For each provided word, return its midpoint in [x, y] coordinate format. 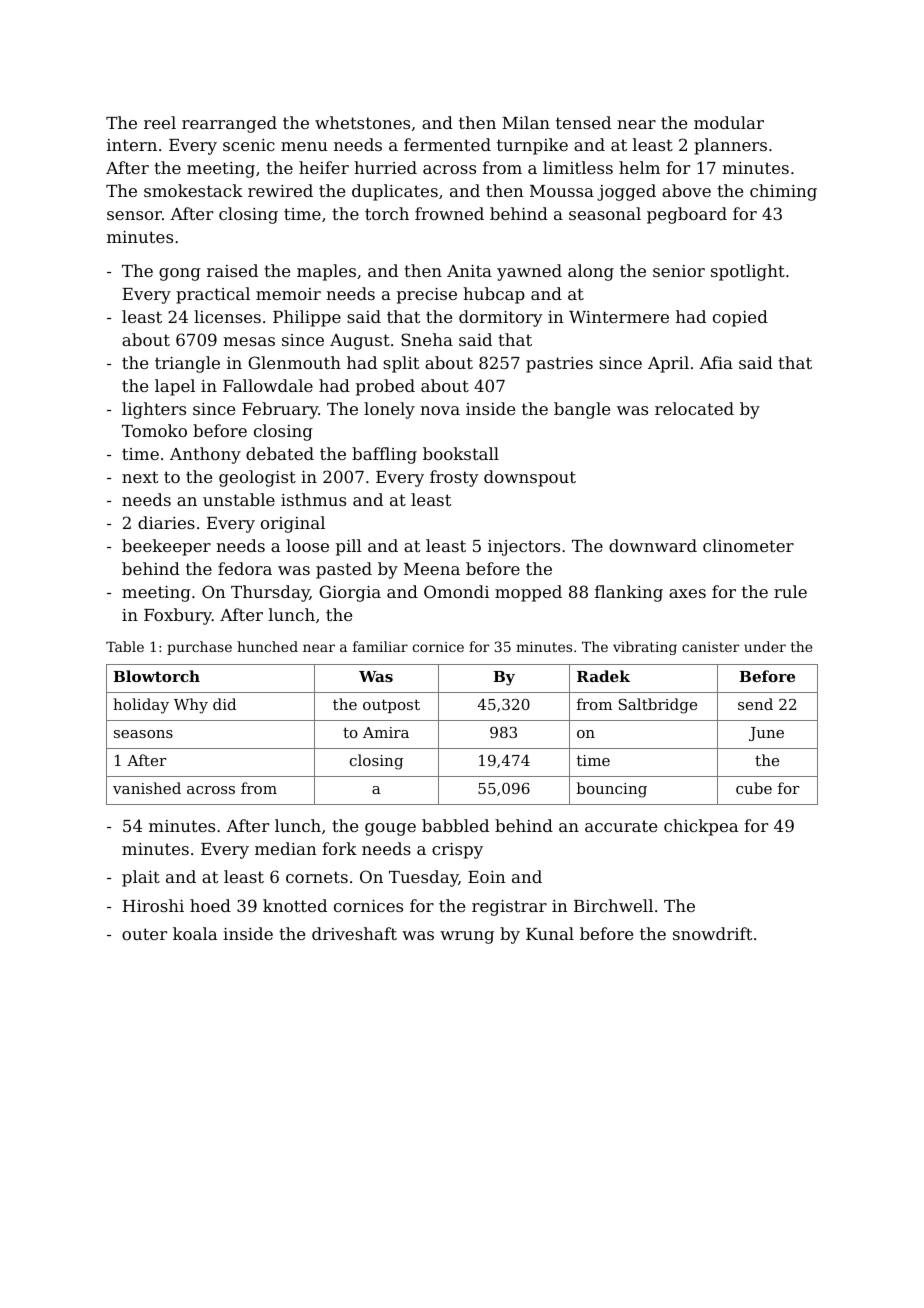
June [766, 734]
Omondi [456, 591]
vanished [147, 788]
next [140, 477]
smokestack [193, 190]
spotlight [748, 272]
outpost [391, 706]
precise [427, 296]
